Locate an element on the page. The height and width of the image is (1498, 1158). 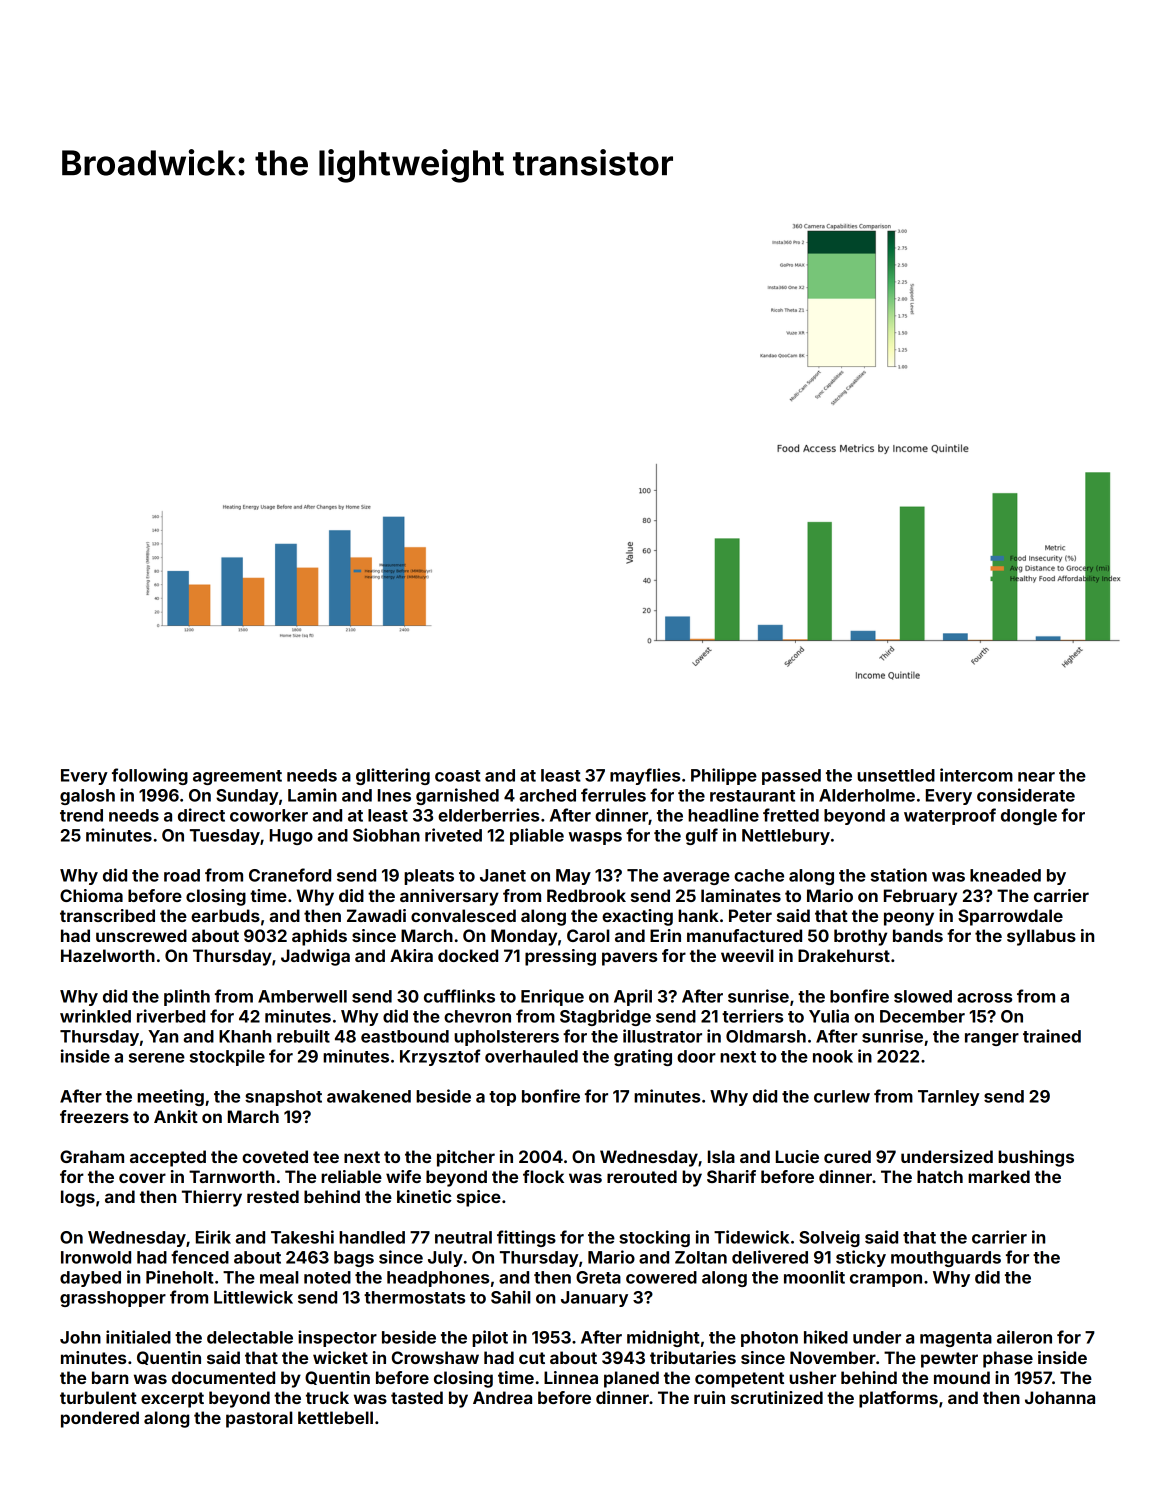
hank is located at coordinates (698, 915).
